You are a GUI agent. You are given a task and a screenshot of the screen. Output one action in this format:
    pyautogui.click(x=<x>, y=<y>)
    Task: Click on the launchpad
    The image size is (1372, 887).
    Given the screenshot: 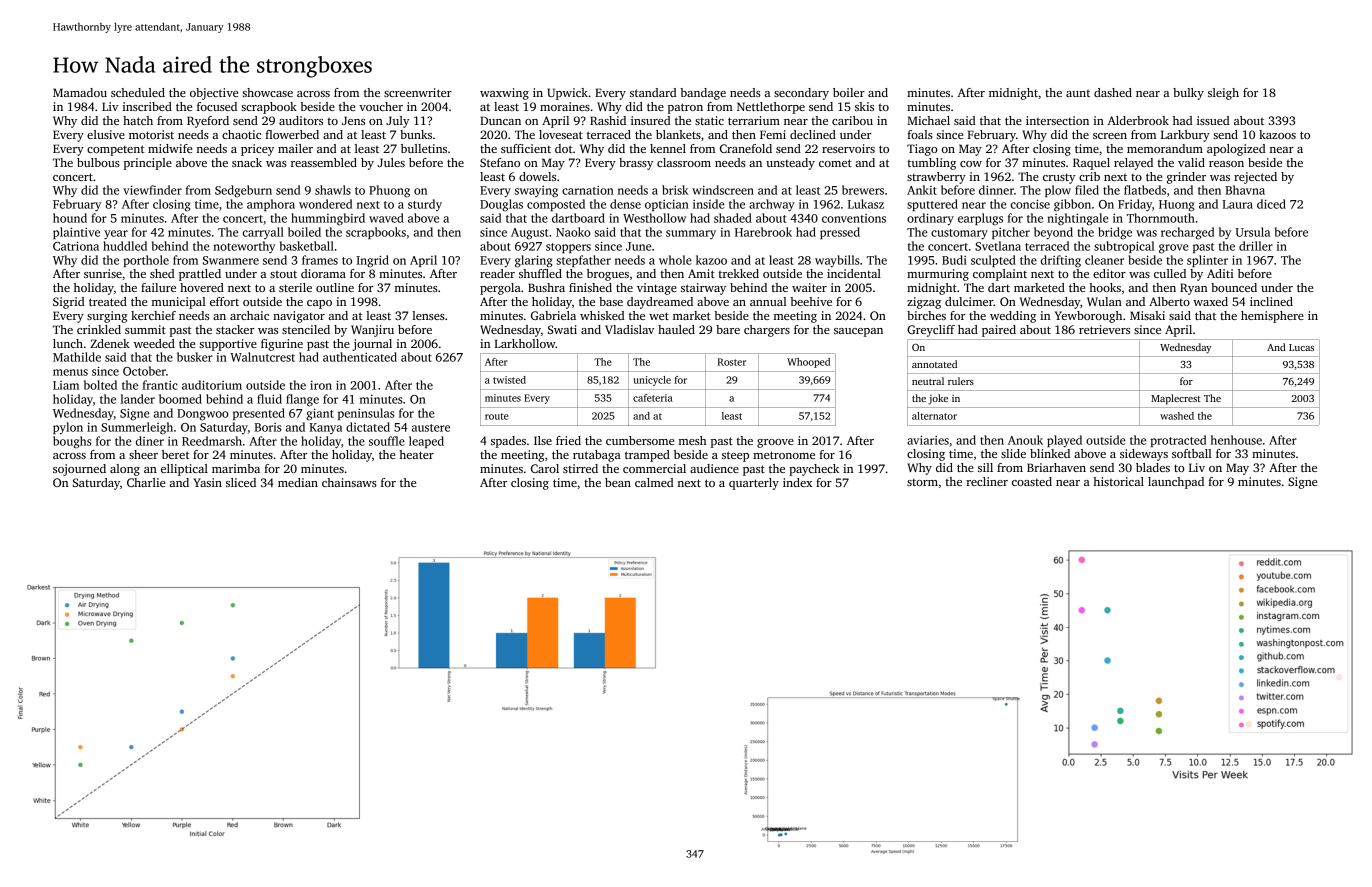 What is the action you would take?
    pyautogui.click(x=1176, y=483)
